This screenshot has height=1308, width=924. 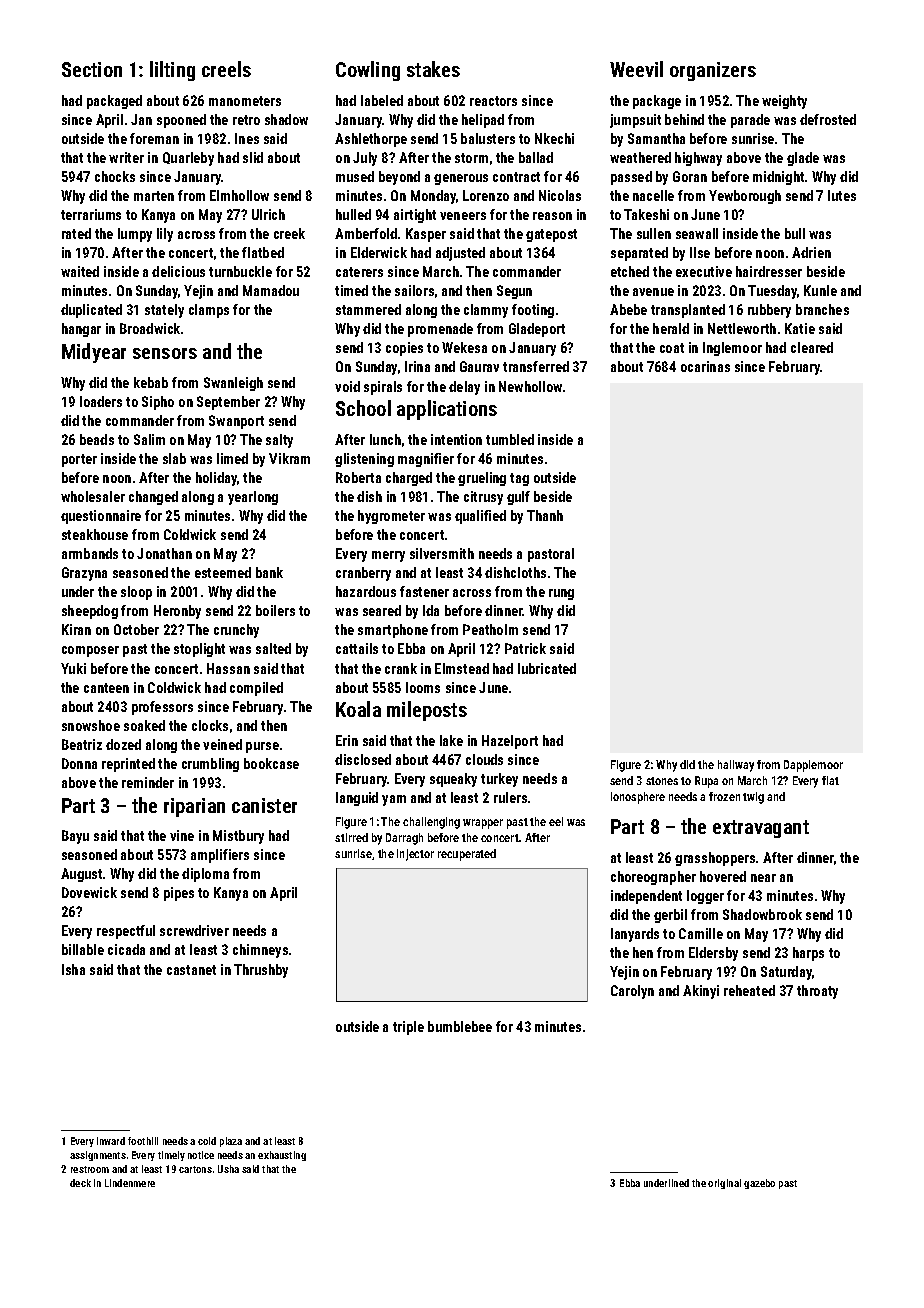 What do you see at coordinates (784, 102) in the screenshot?
I see `weighty` at bounding box center [784, 102].
